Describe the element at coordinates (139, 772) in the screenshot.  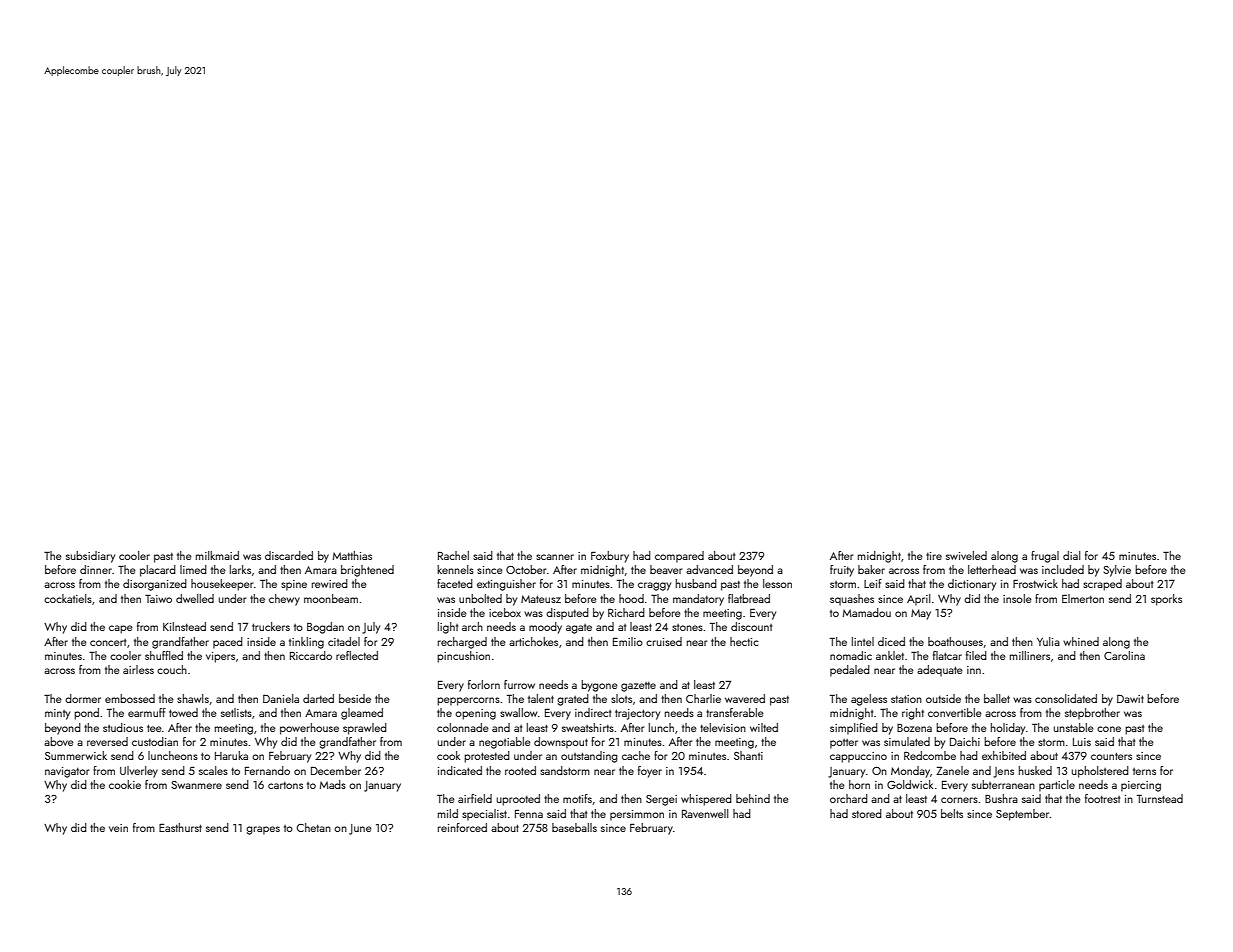
I see `Ulverley` at that location.
